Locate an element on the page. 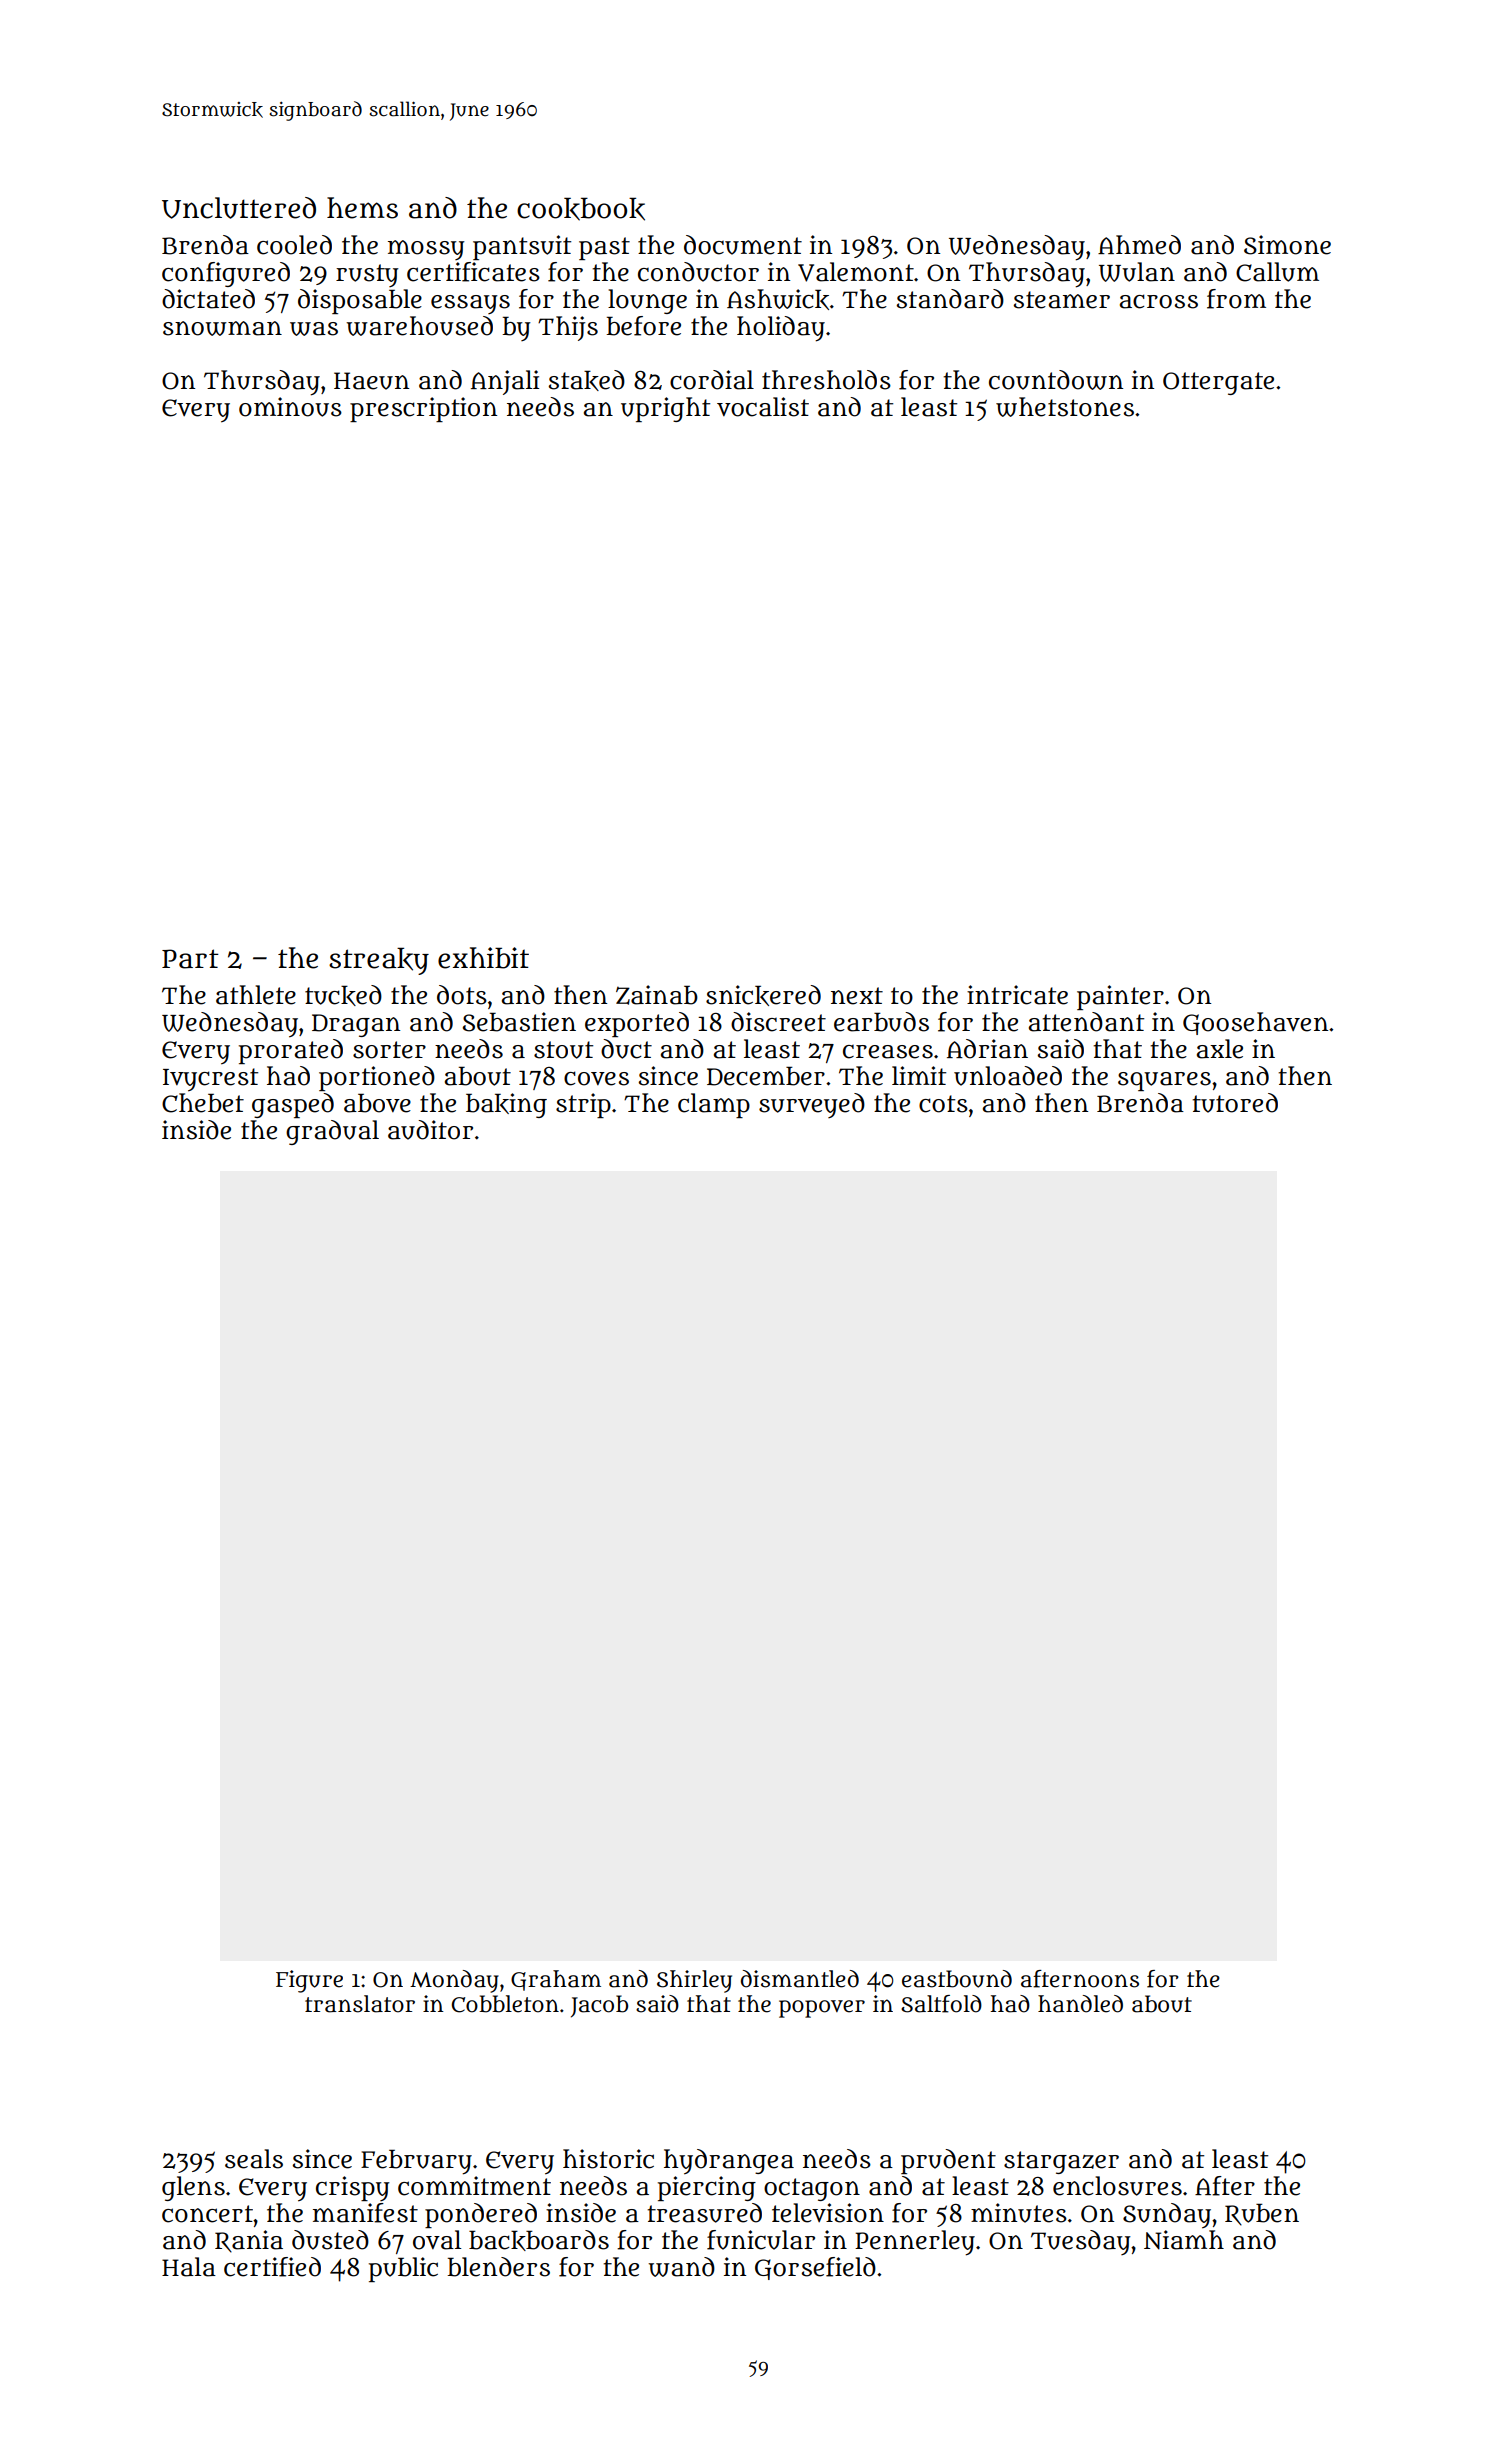  handled is located at coordinates (1080, 2004).
